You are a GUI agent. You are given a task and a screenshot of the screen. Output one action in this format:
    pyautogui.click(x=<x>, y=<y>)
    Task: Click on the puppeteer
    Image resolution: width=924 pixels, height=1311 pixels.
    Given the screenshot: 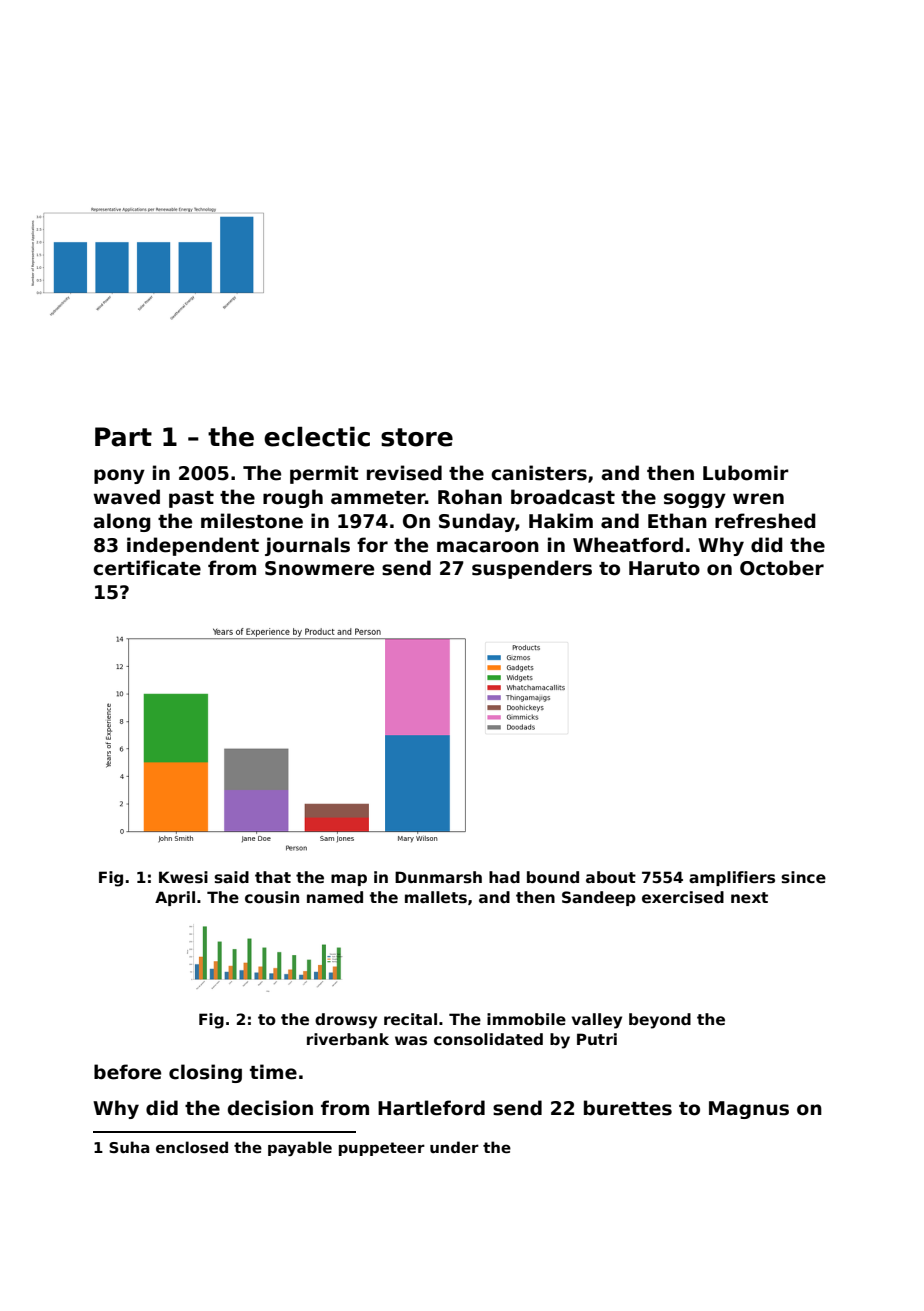 What is the action you would take?
    pyautogui.click(x=382, y=1149)
